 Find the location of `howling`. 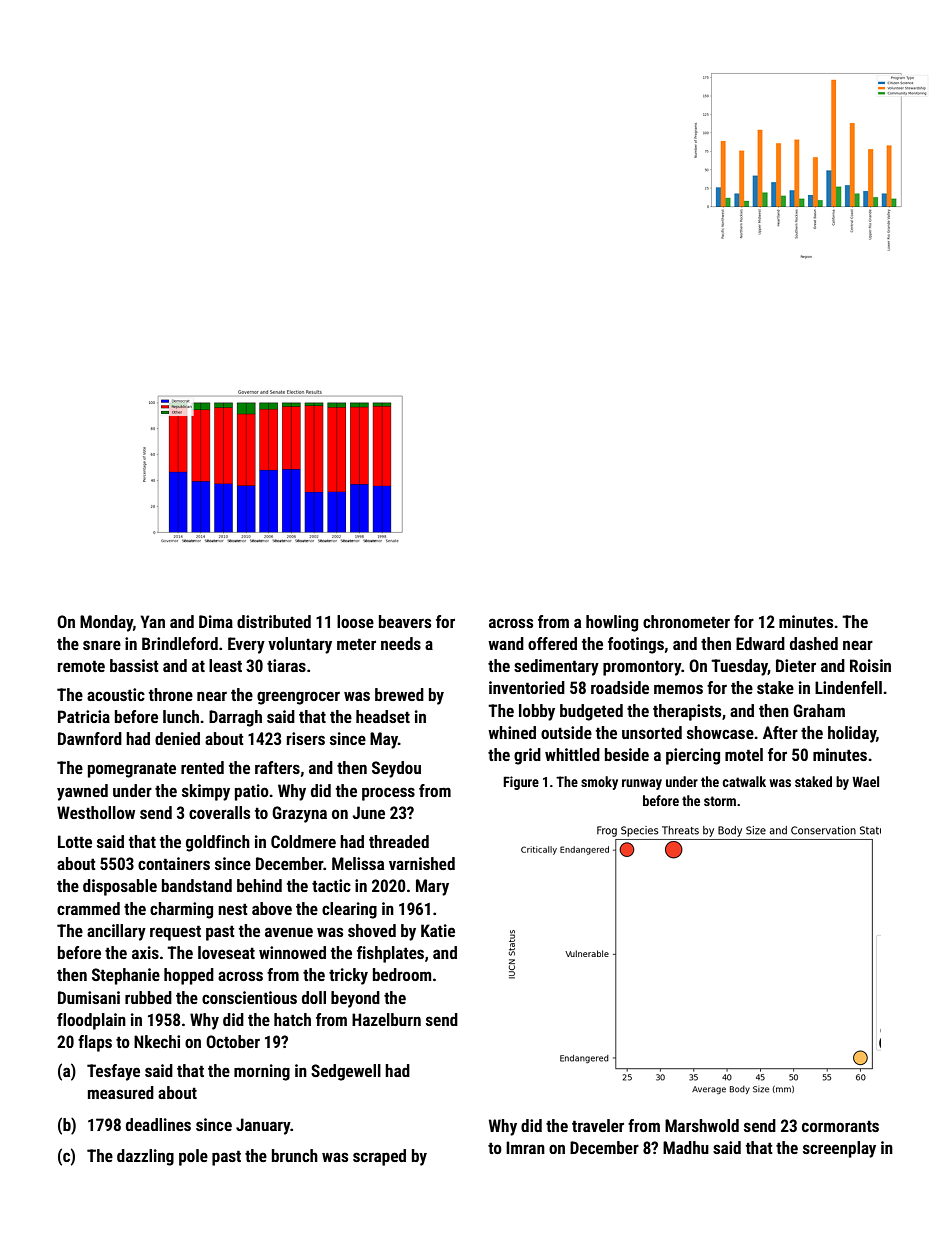

howling is located at coordinates (612, 623).
